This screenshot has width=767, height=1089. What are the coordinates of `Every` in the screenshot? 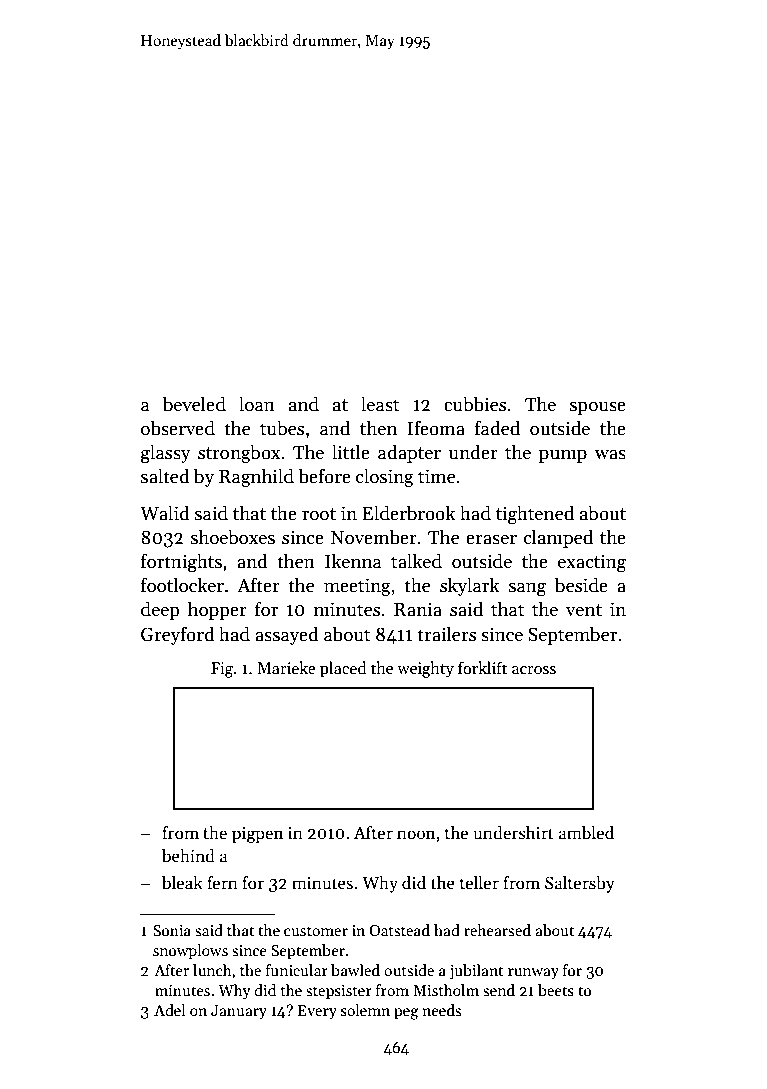 It's located at (317, 1012).
